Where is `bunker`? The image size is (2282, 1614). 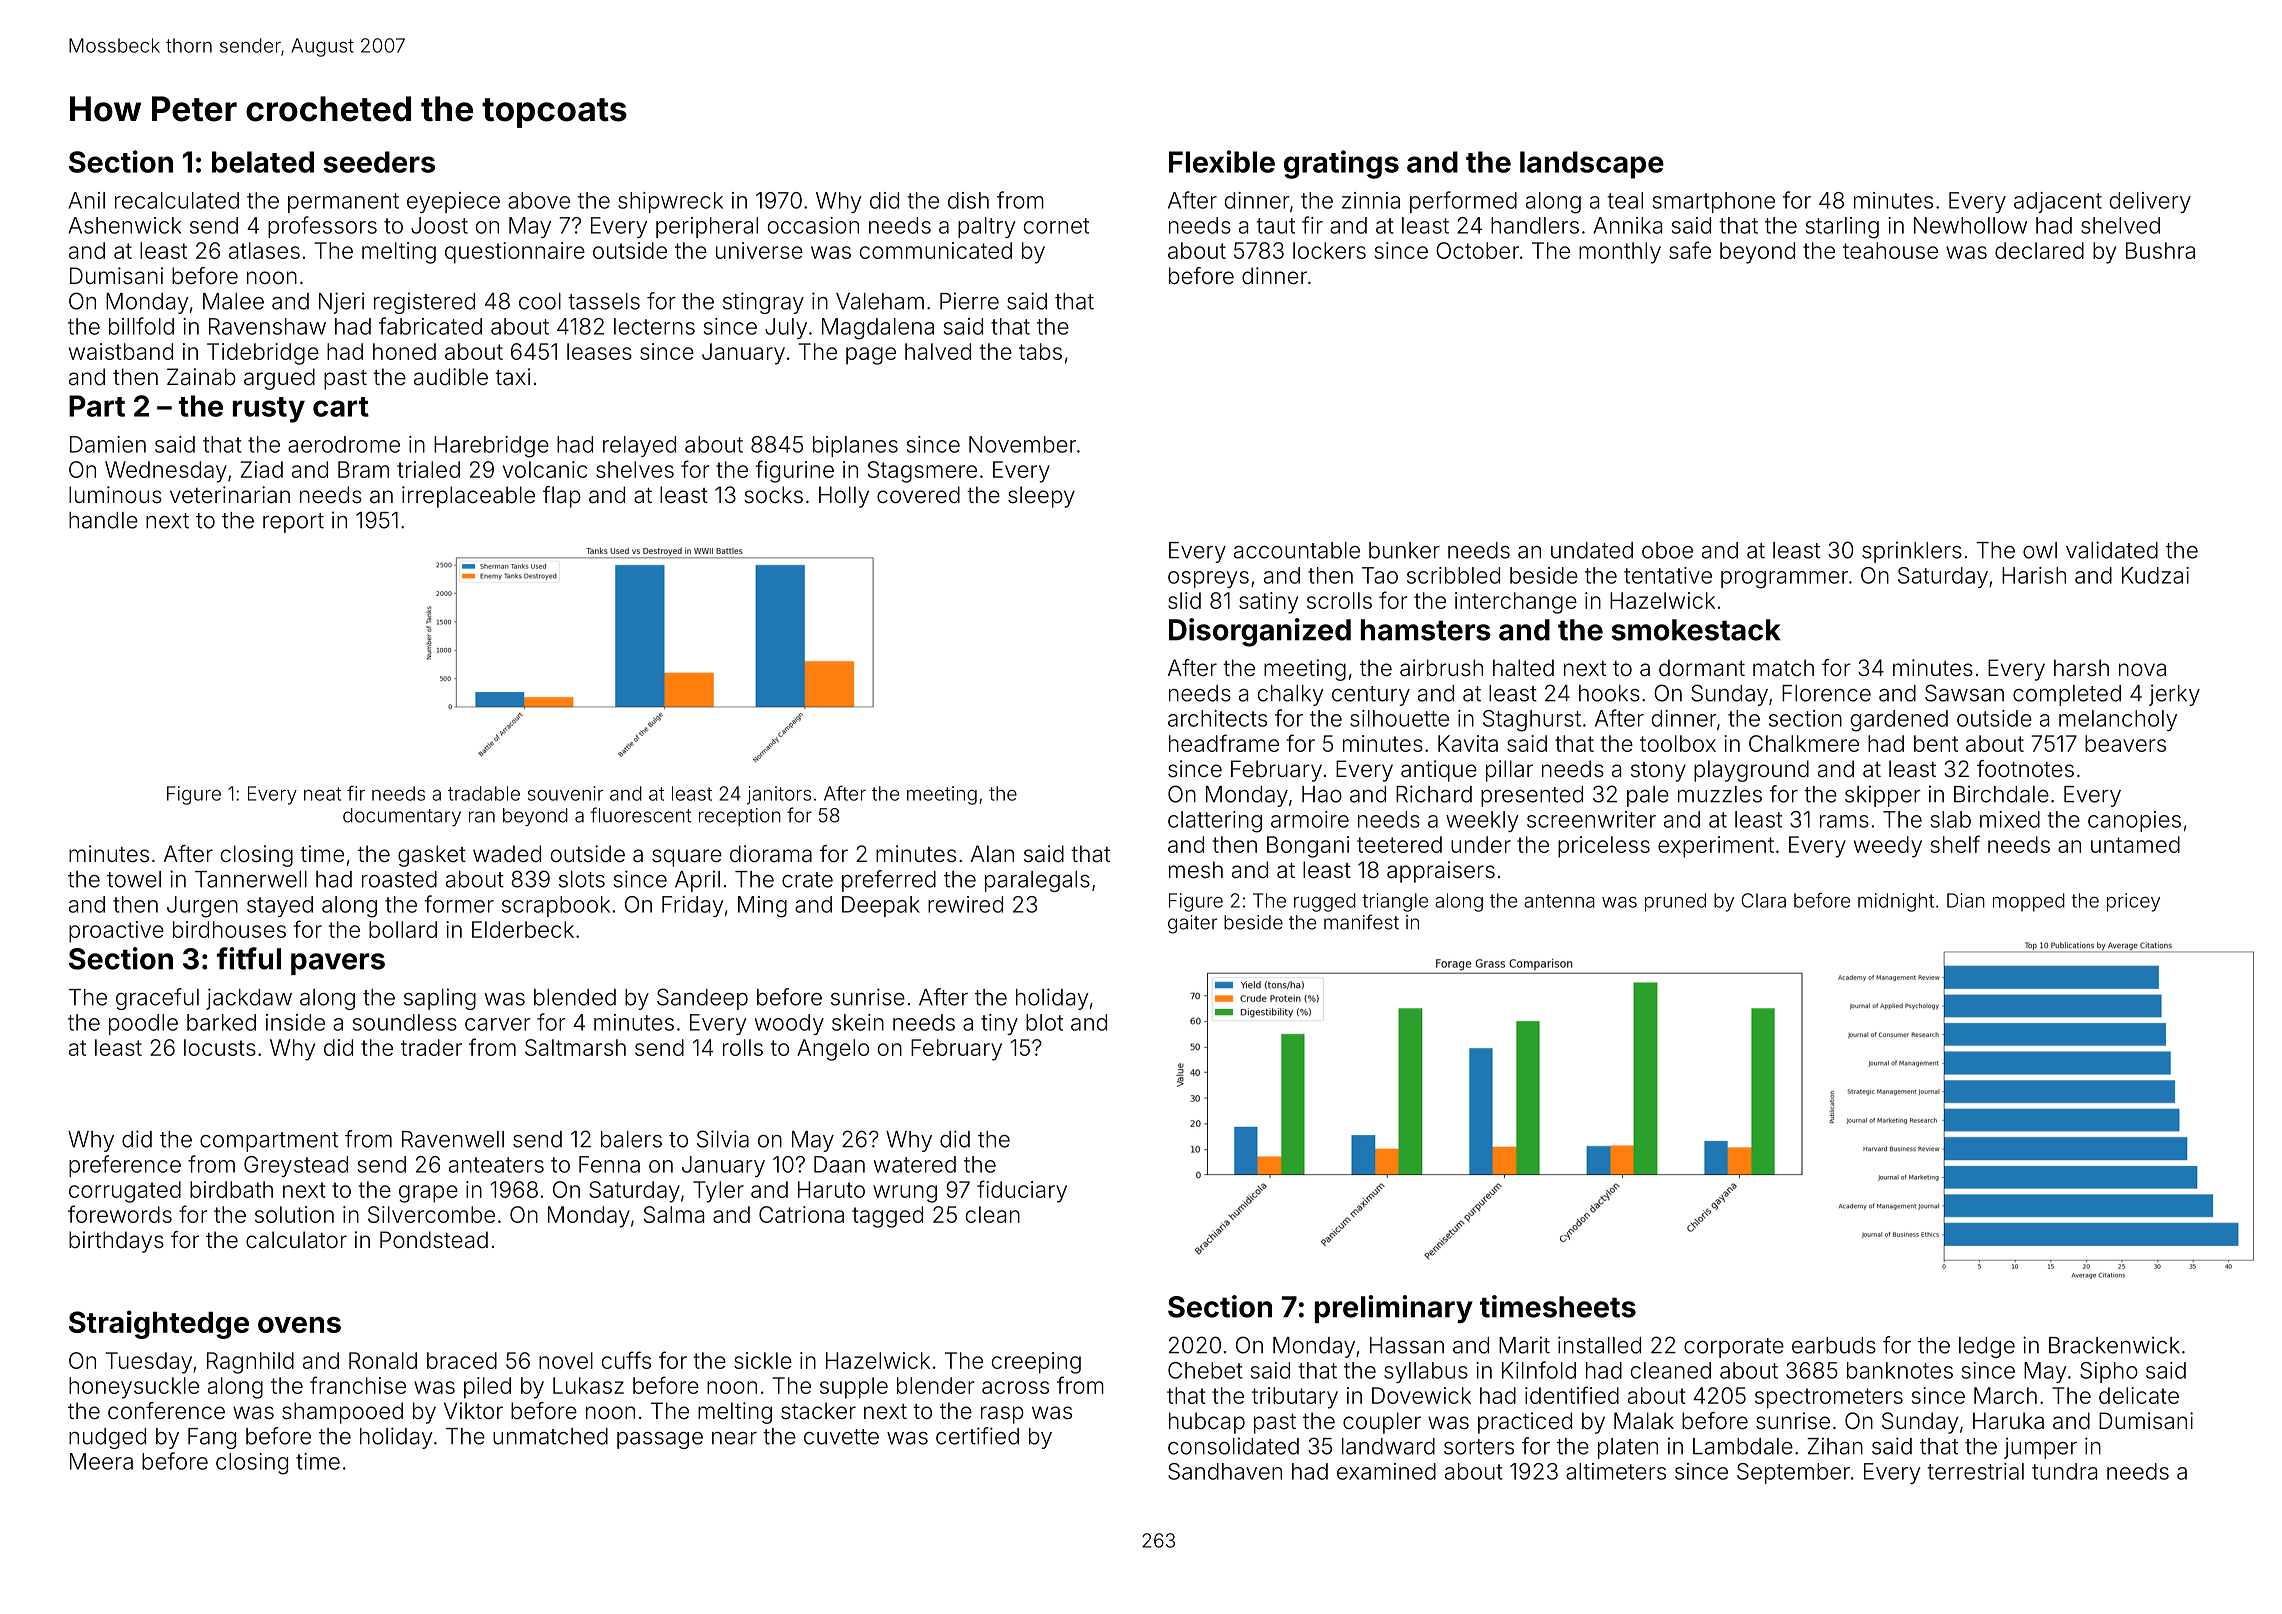 bunker is located at coordinates (1404, 550).
